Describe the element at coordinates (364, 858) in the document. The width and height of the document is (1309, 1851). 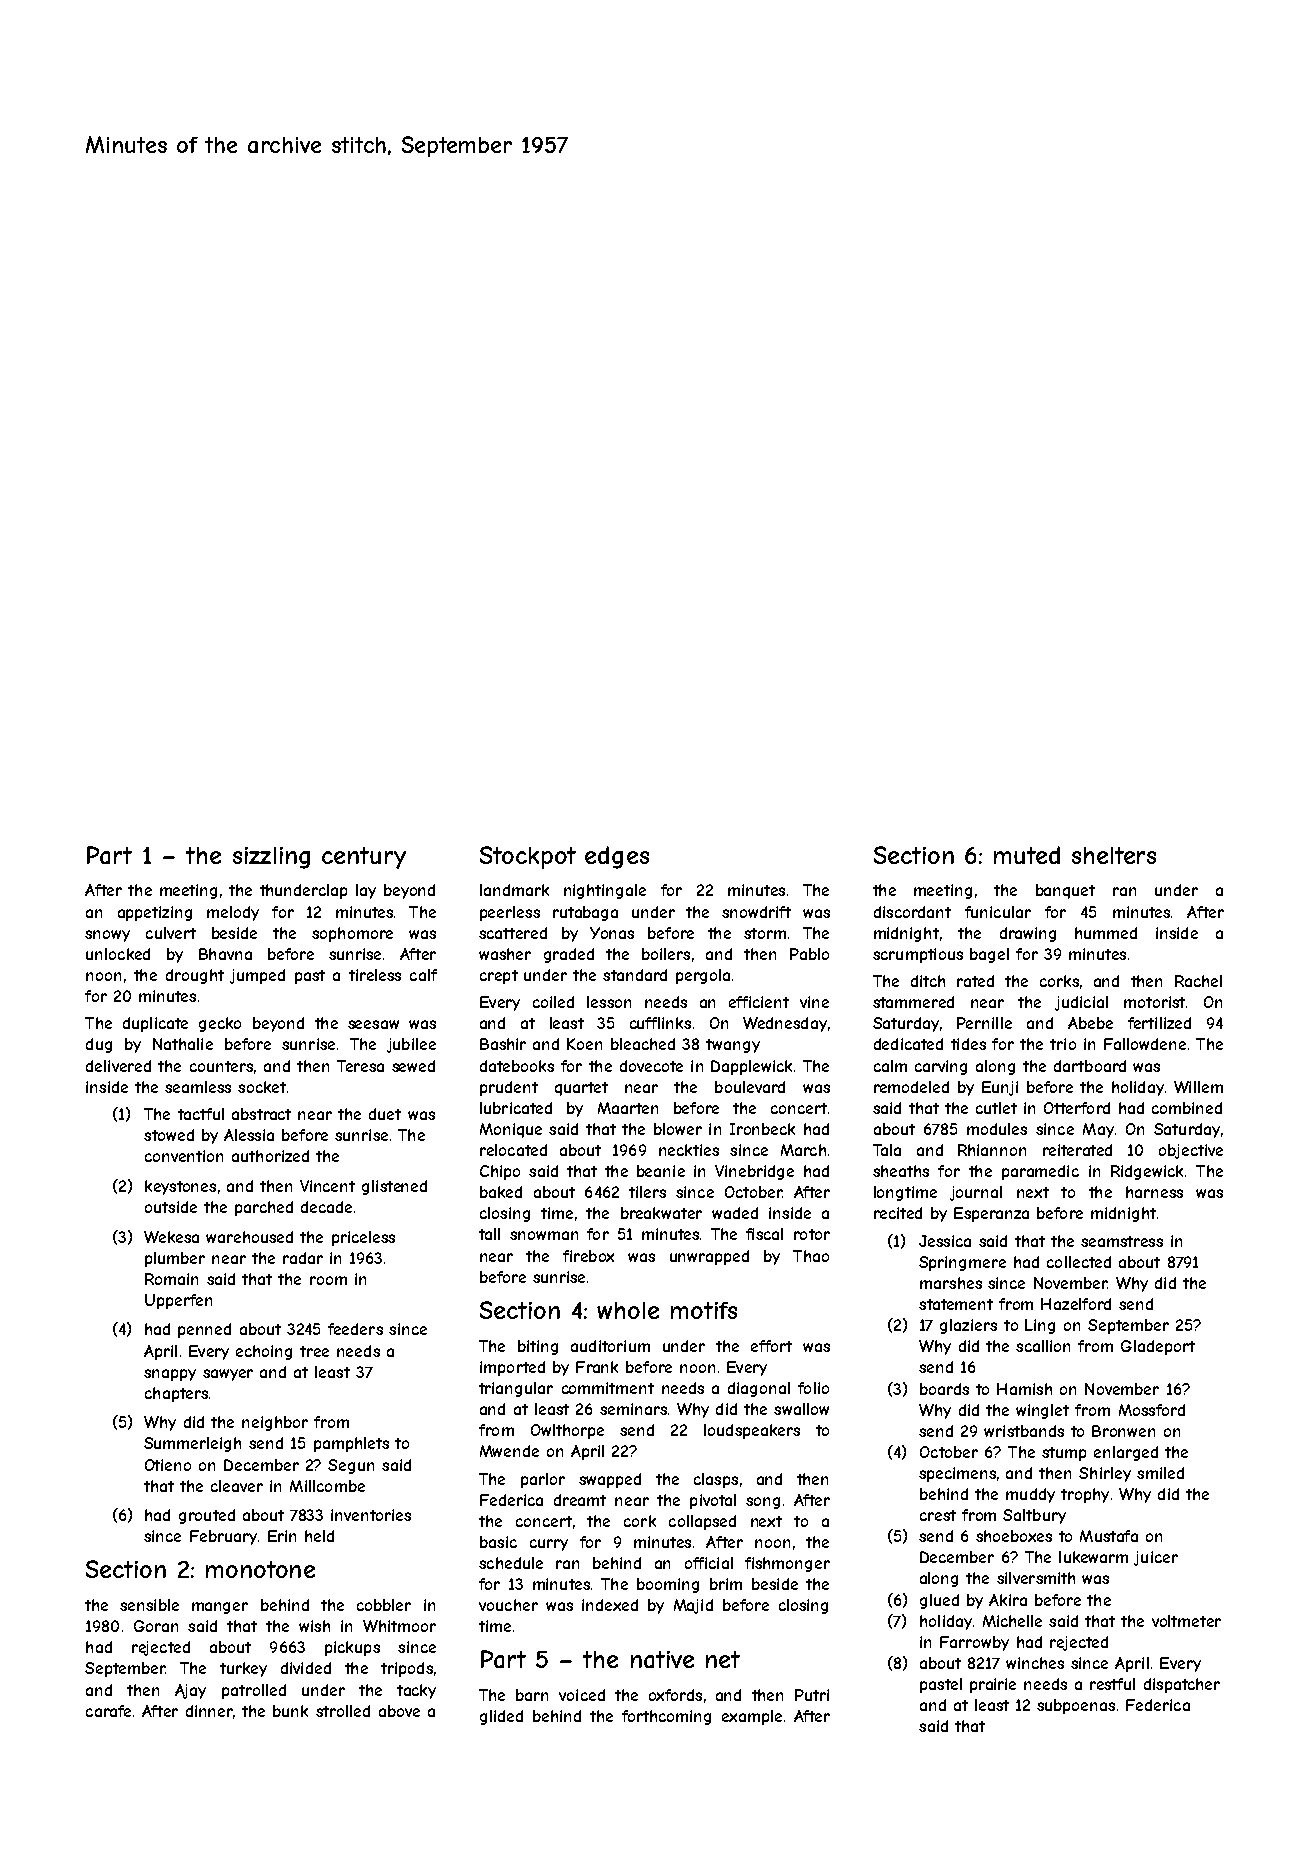
I see `century` at that location.
